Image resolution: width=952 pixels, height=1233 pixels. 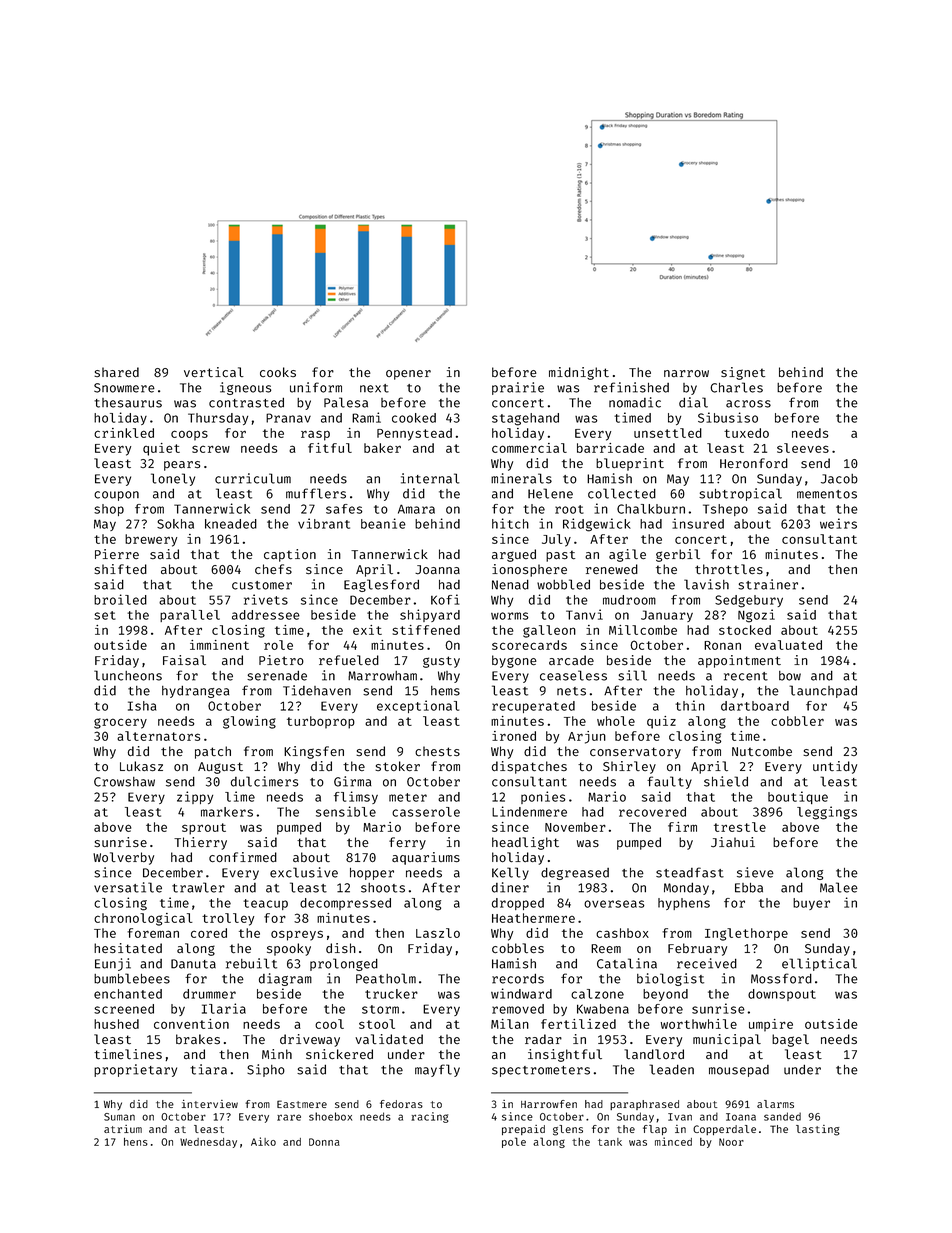 I want to click on arcade, so click(x=571, y=660).
